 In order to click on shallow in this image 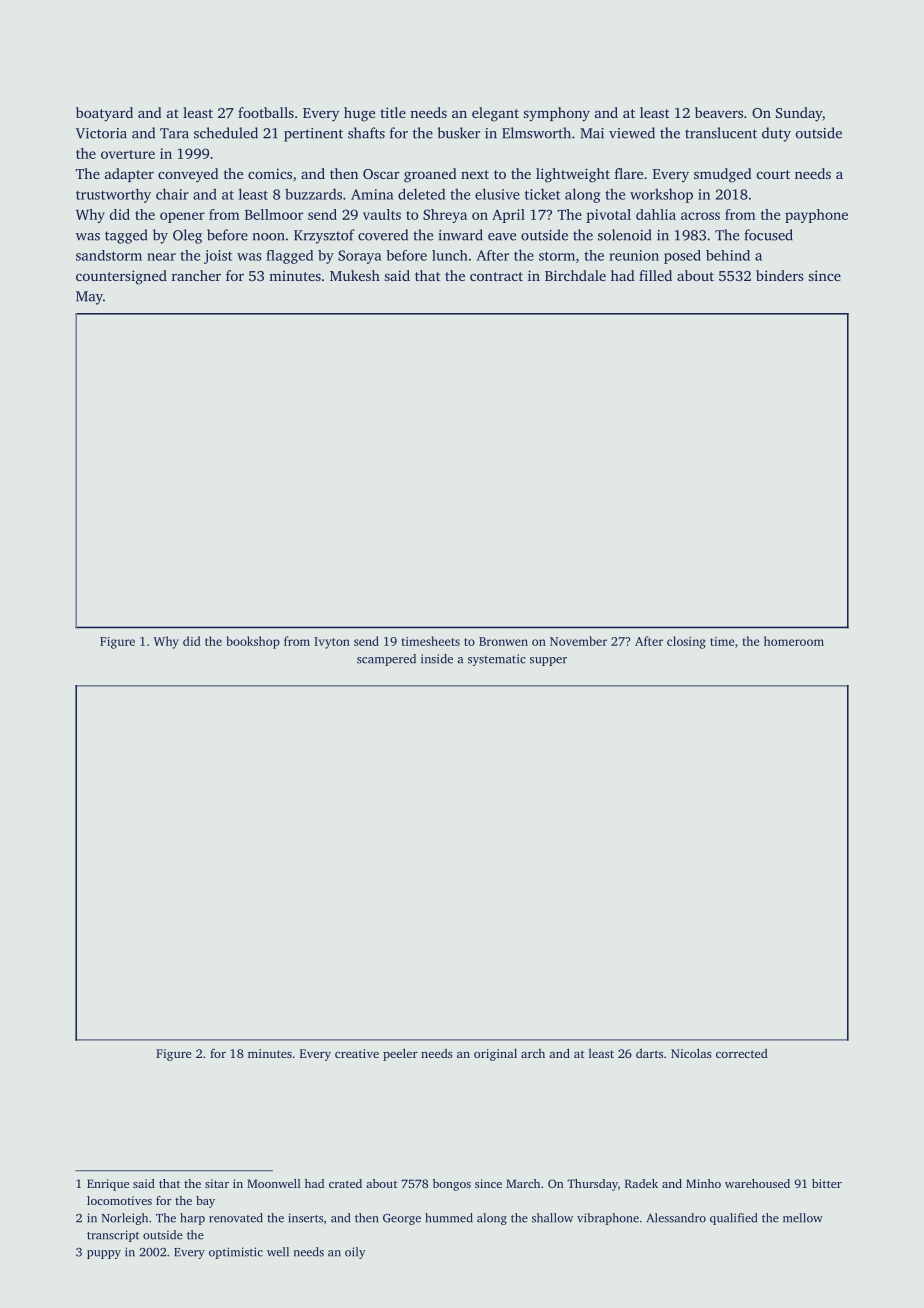, I will do `click(552, 1218)`.
